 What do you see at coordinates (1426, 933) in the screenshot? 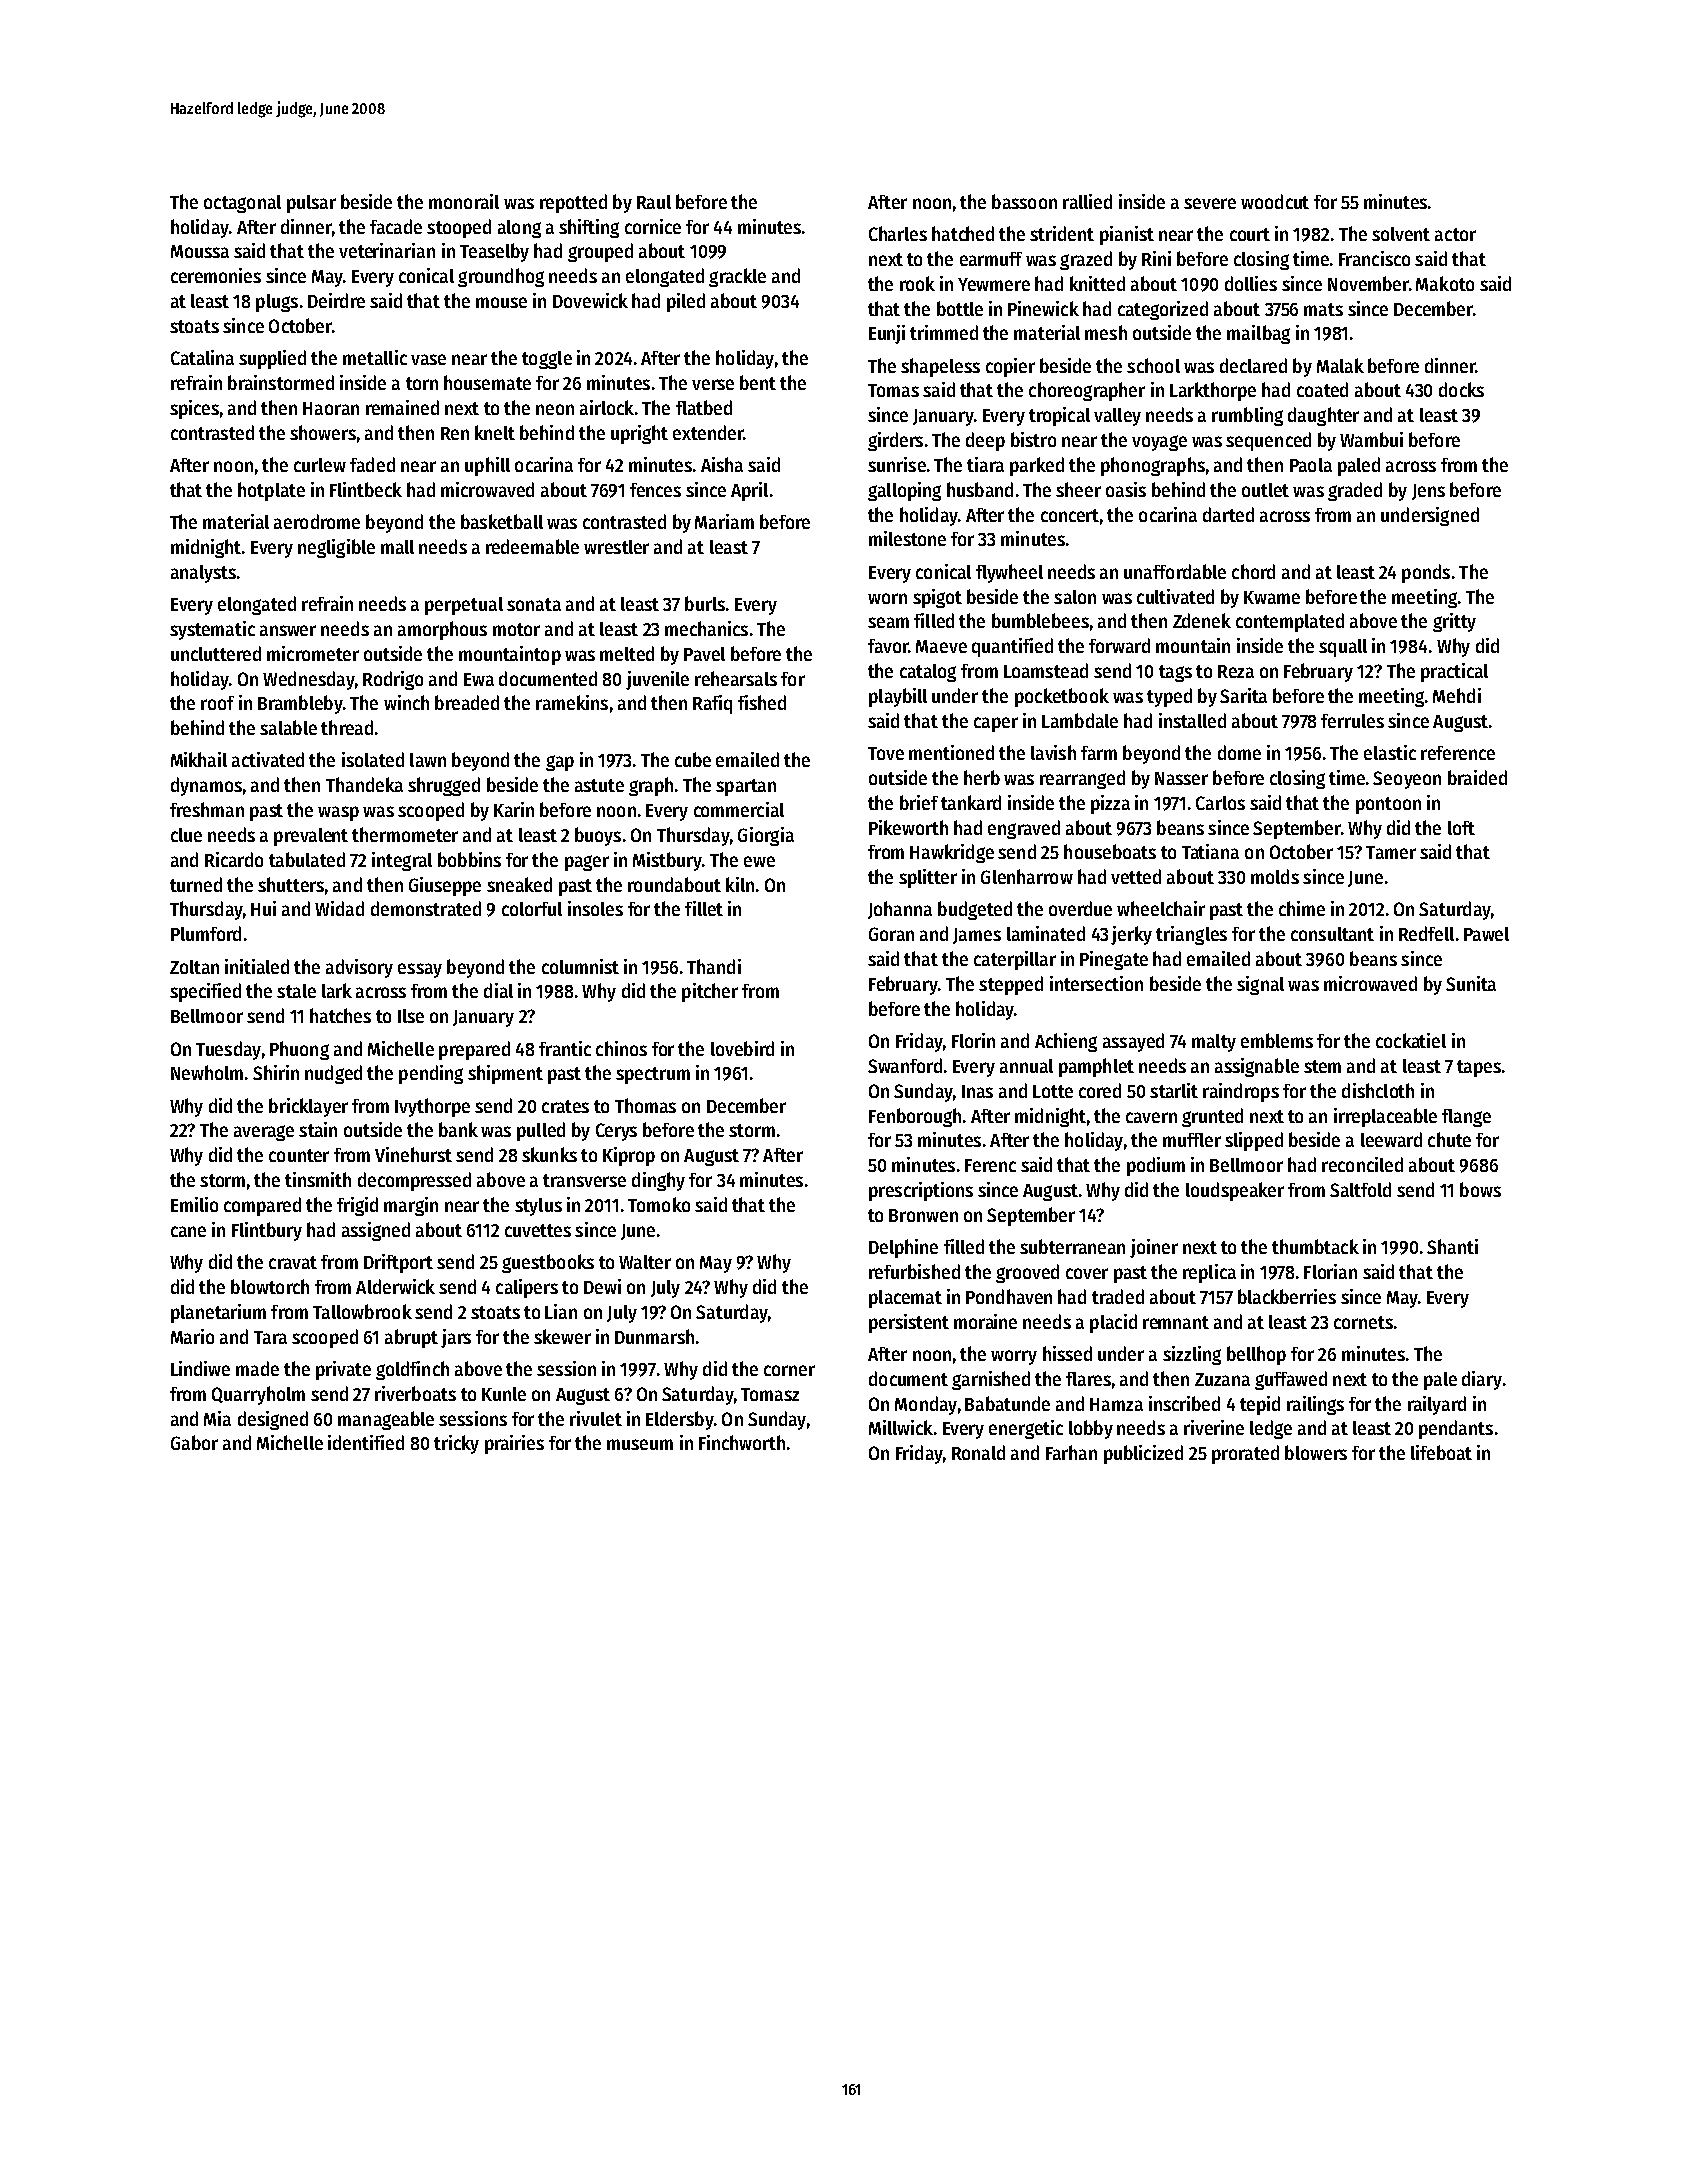
I see `Redfell` at bounding box center [1426, 933].
